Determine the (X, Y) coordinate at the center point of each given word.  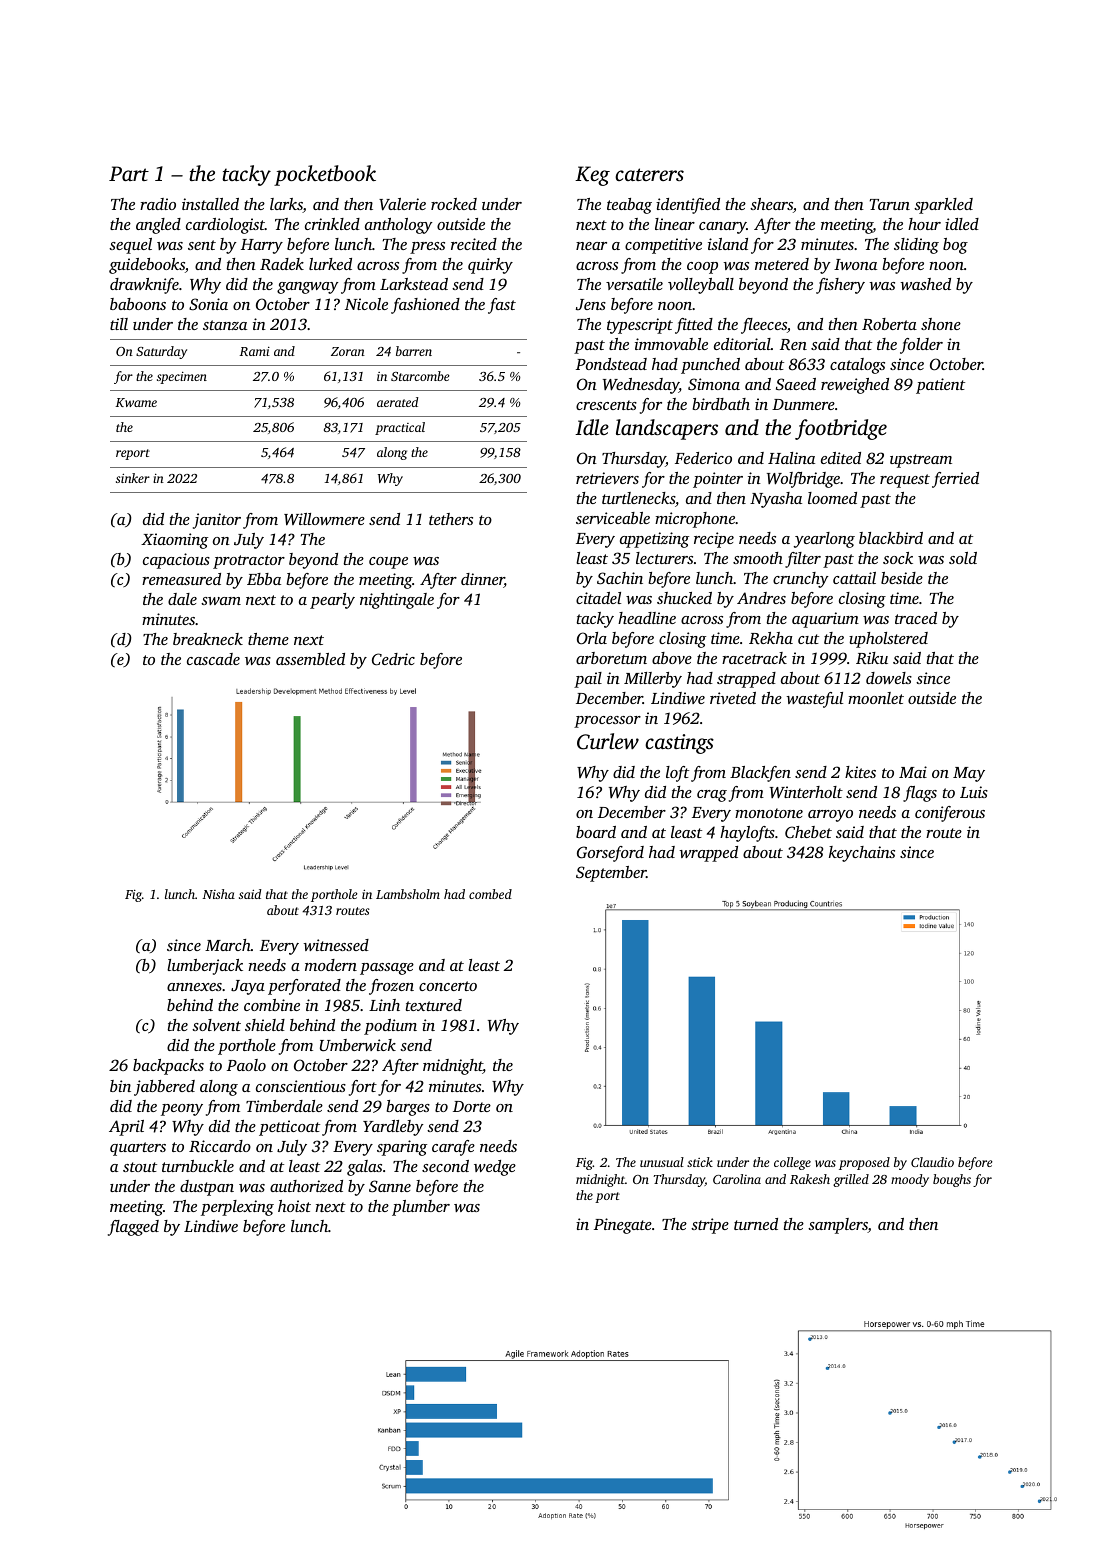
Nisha (218, 894)
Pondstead (611, 364)
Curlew (608, 741)
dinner (482, 580)
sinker (133, 478)
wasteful (814, 700)
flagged (133, 1228)
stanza (225, 325)
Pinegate (623, 1226)
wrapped (708, 854)
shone (941, 324)
